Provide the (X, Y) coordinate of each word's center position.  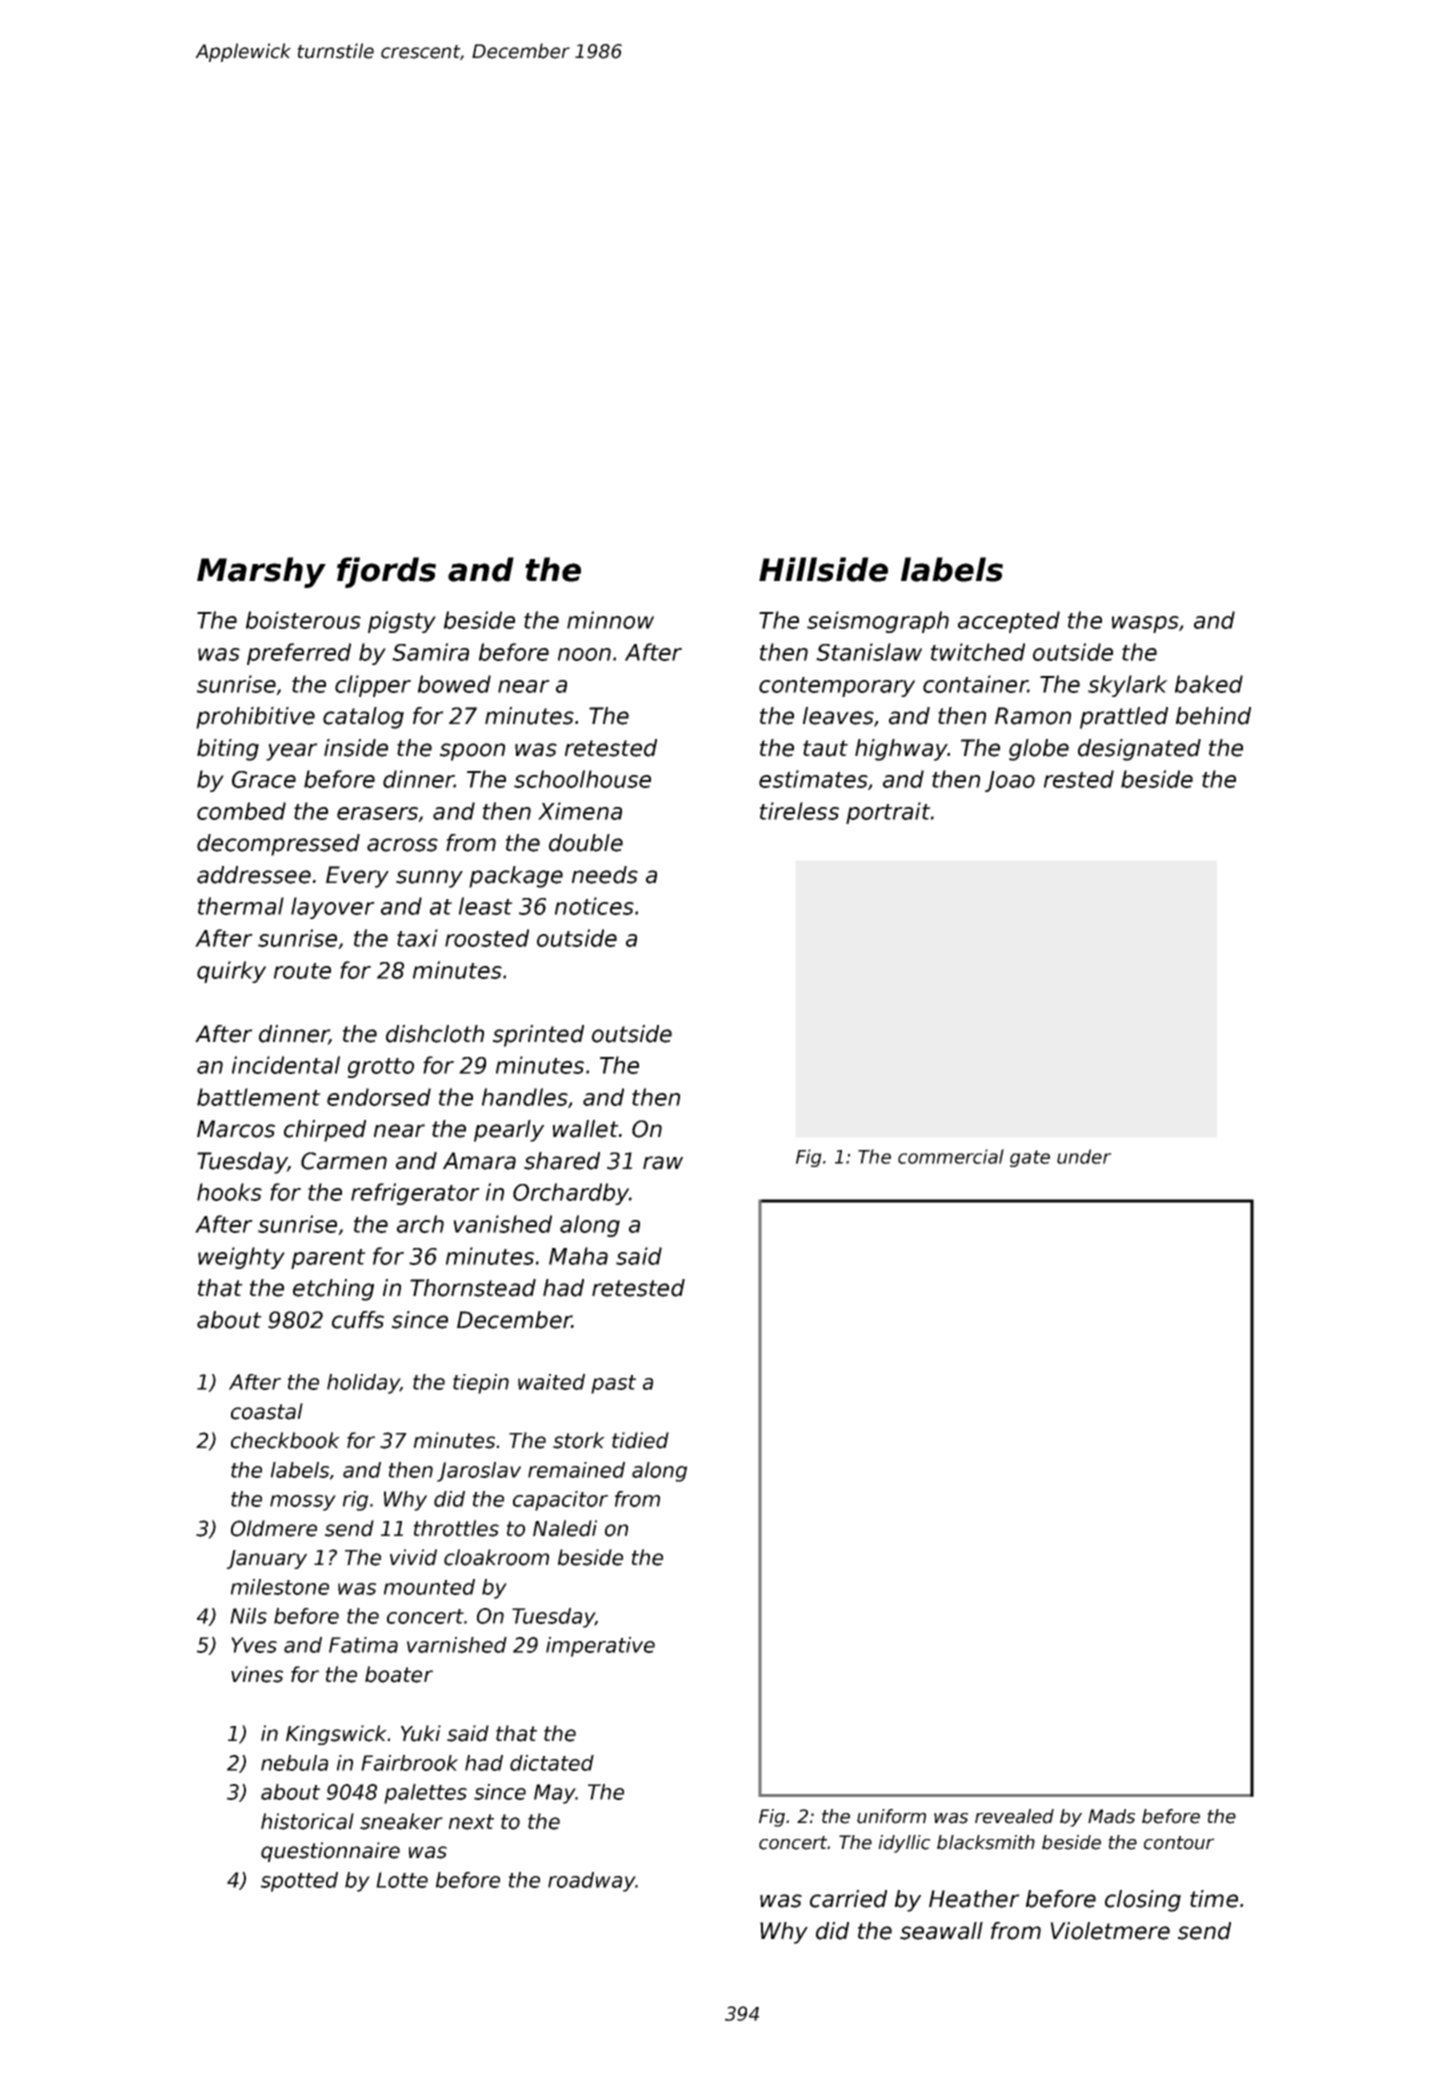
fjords (386, 572)
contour (1179, 1843)
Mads (1111, 1816)
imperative (600, 1647)
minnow (610, 620)
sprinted (538, 1036)
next (471, 1822)
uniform (891, 1816)
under (1084, 1156)
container (975, 684)
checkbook (285, 1440)
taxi (417, 938)
